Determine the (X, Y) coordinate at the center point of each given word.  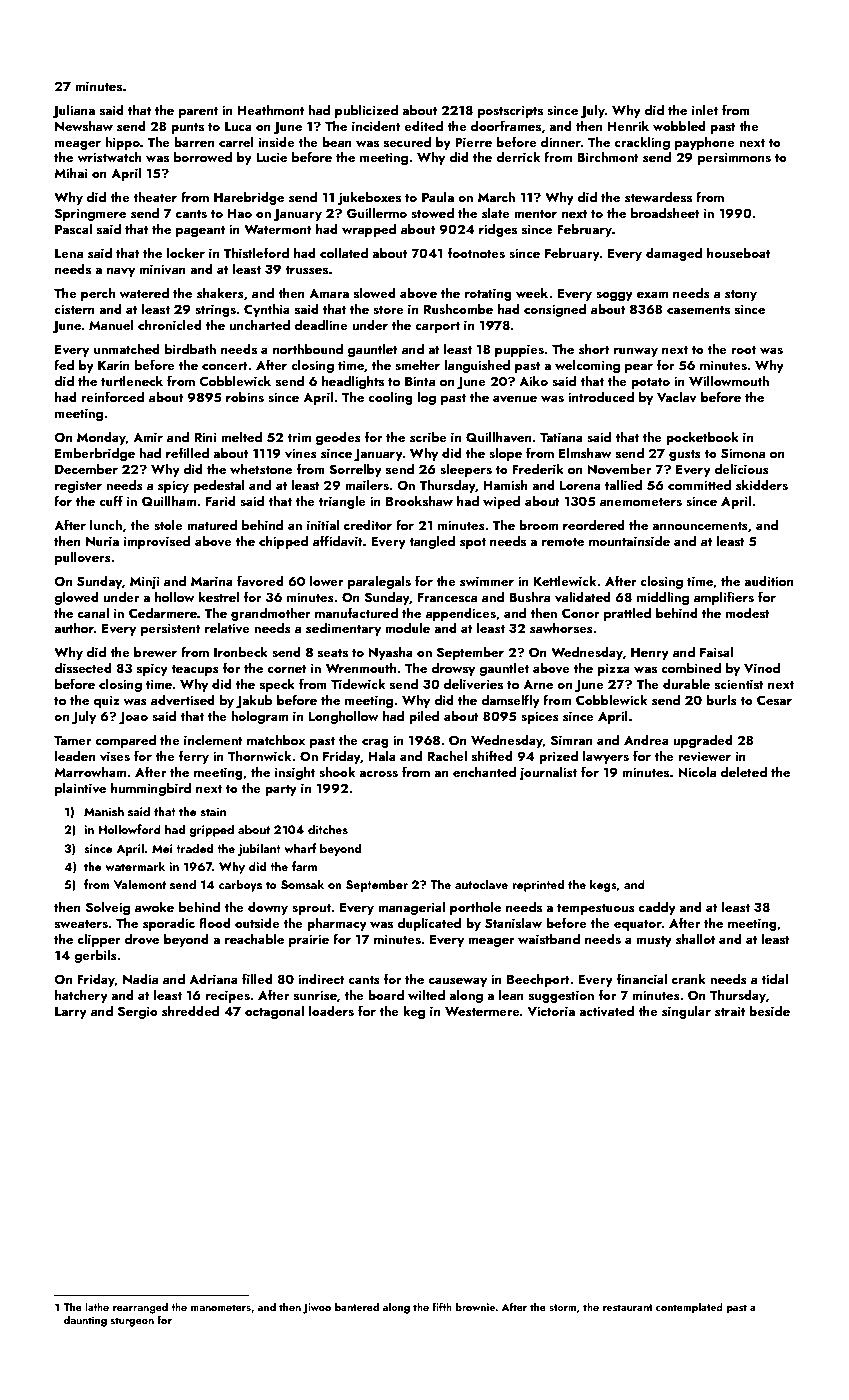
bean (337, 141)
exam (652, 295)
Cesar (774, 700)
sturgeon (132, 1322)
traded (194, 848)
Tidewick (358, 683)
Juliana (73, 111)
